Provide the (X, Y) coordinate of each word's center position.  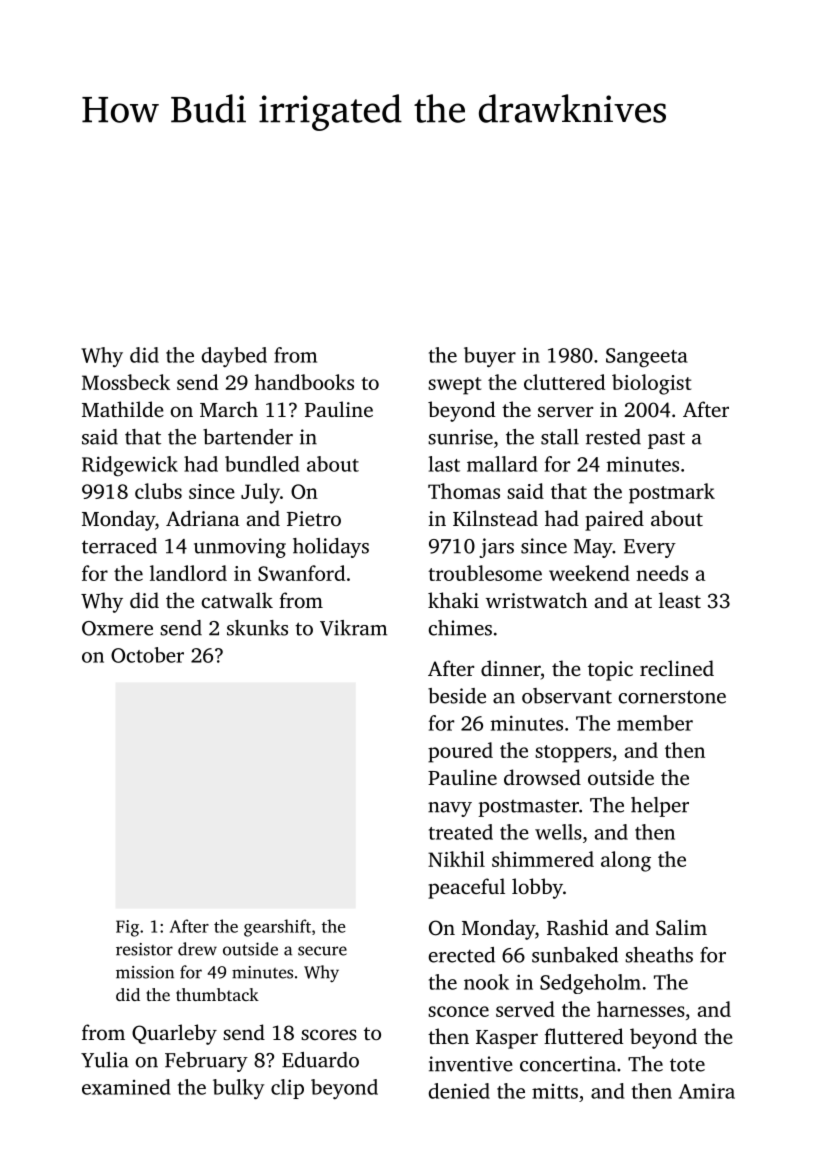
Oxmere (117, 628)
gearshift (277, 928)
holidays (331, 548)
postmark (672, 493)
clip (287, 1089)
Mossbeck (126, 382)
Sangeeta (647, 358)
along (626, 861)
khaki (453, 600)
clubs (158, 491)
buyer (490, 357)
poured (460, 752)
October (147, 655)
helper (660, 807)
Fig (127, 928)
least (680, 600)
